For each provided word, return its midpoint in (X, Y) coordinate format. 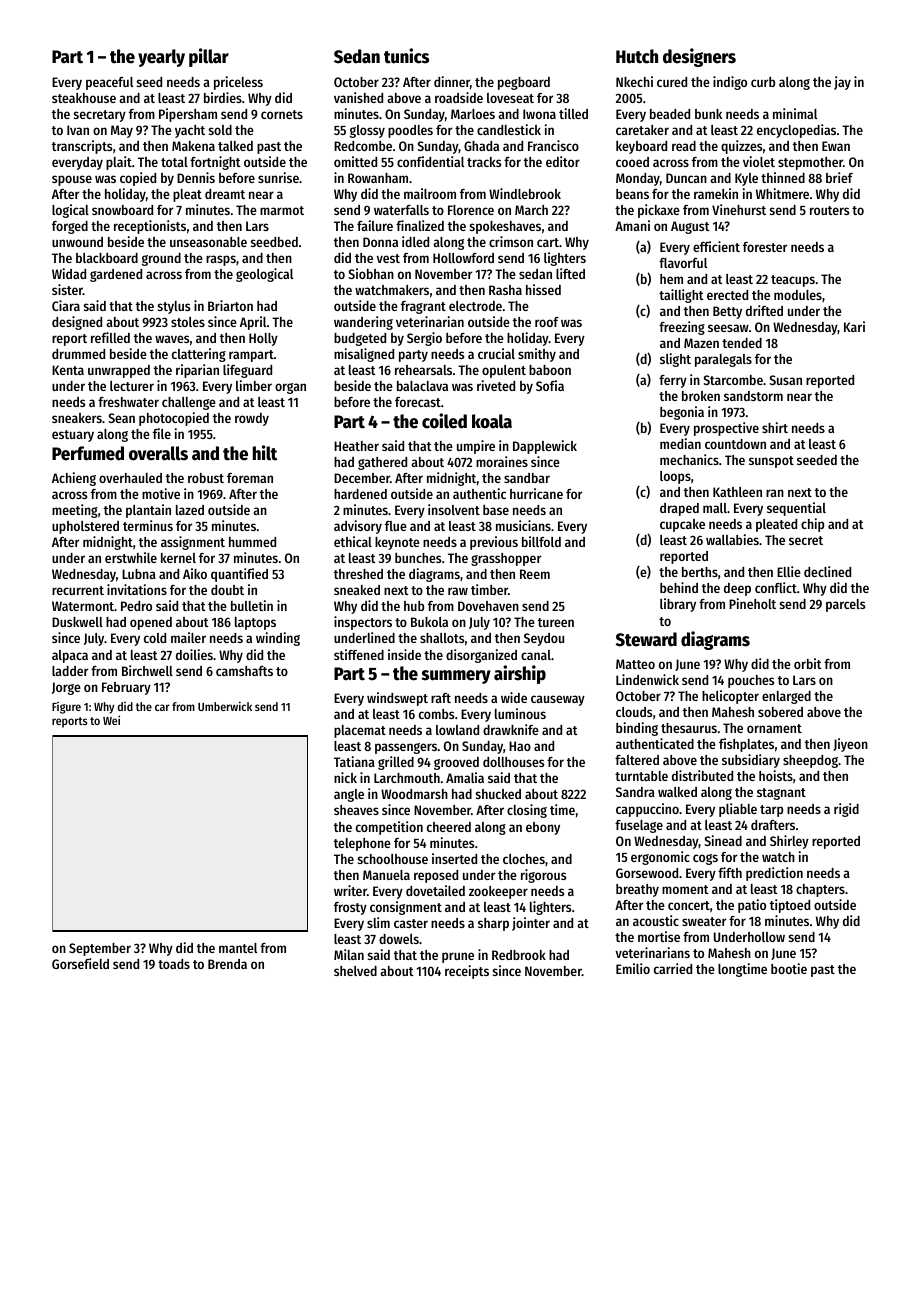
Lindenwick (647, 679)
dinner (452, 81)
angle (349, 795)
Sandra (635, 792)
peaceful (109, 83)
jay (842, 83)
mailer (188, 637)
